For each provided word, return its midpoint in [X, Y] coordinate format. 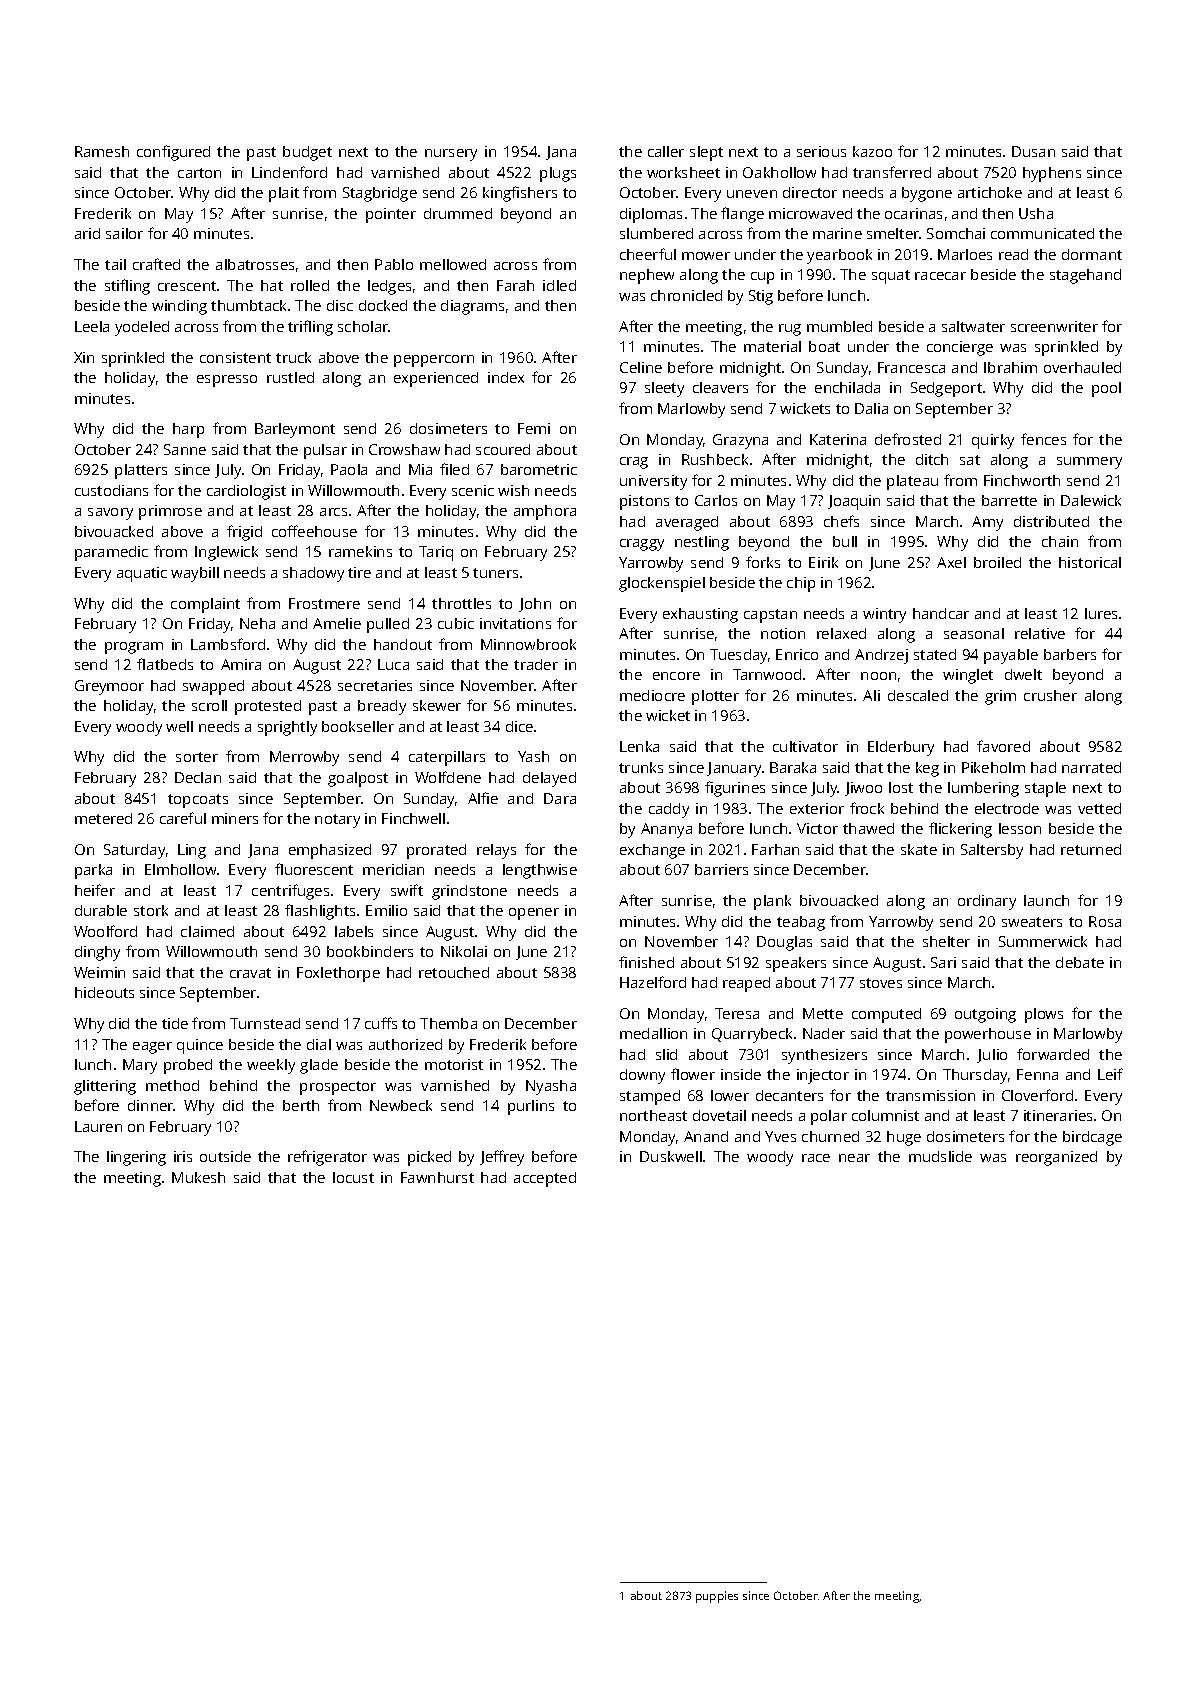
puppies [717, 1597]
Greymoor [109, 687]
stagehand [1085, 276]
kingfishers [520, 194]
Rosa [1105, 921]
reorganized [1056, 1158]
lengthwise [540, 871]
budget [307, 153]
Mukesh [198, 1177]
